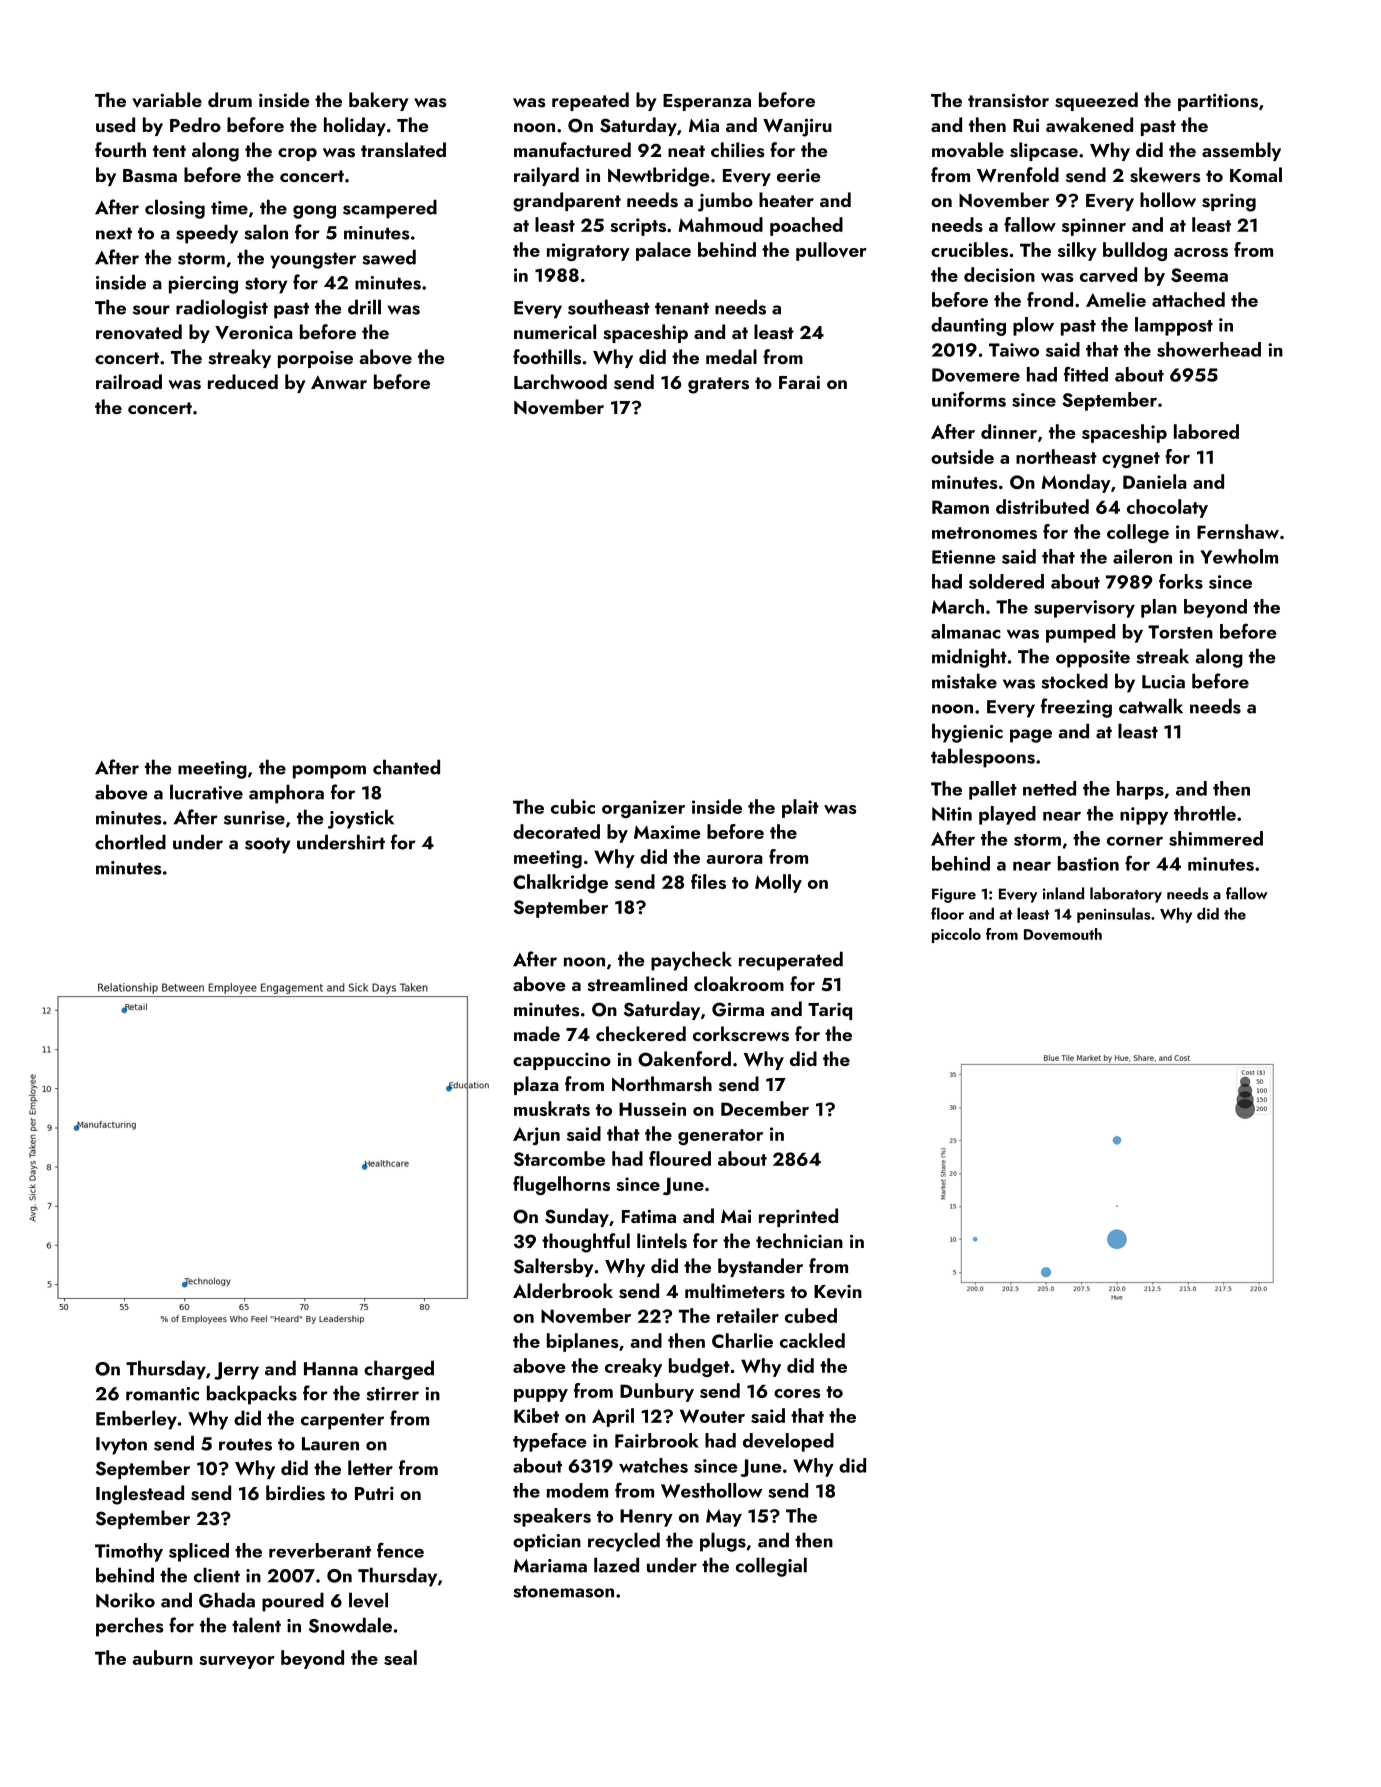 The image size is (1381, 1787). What do you see at coordinates (1239, 556) in the image?
I see `Yewholm` at bounding box center [1239, 556].
